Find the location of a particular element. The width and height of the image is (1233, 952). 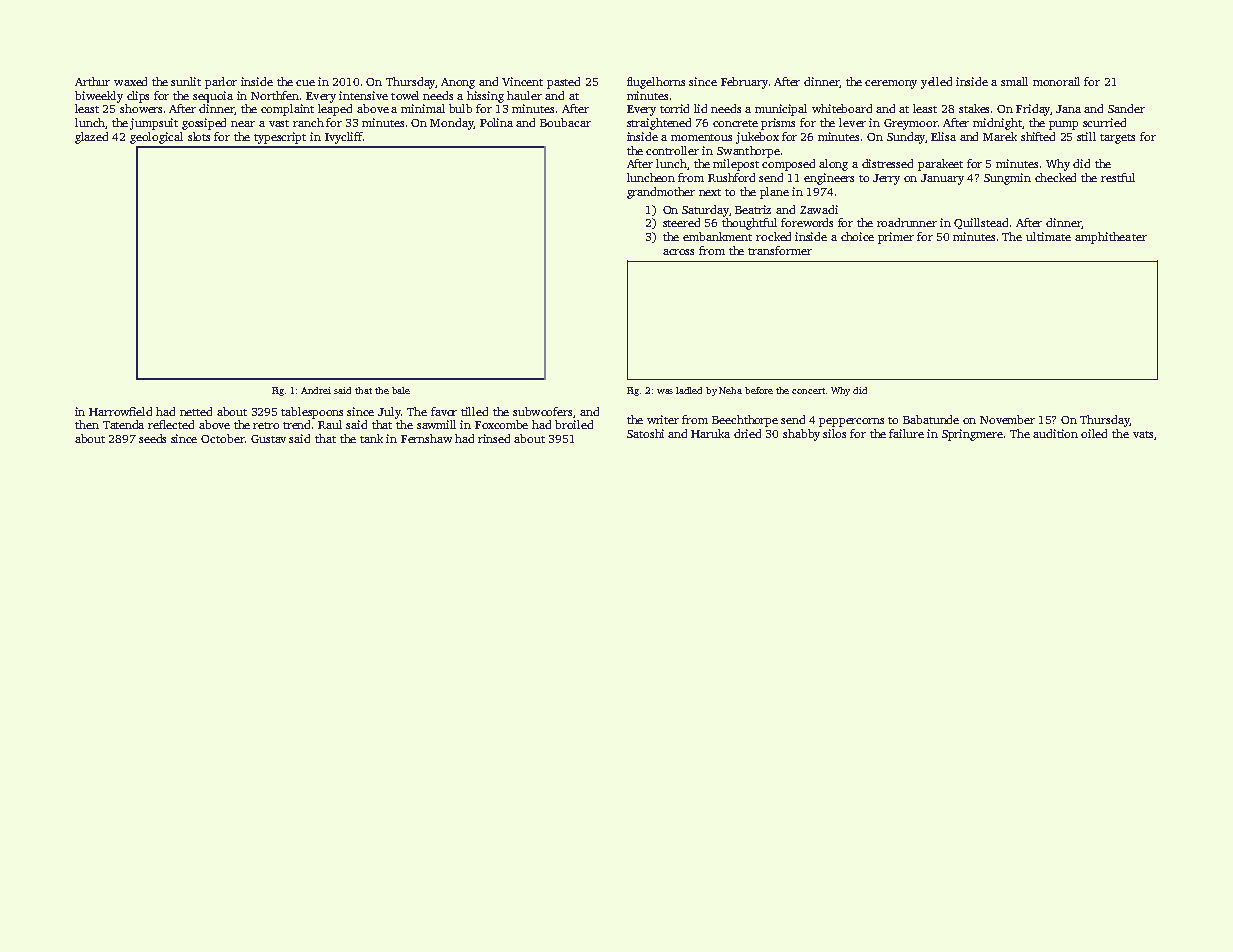

transformer is located at coordinates (780, 250).
